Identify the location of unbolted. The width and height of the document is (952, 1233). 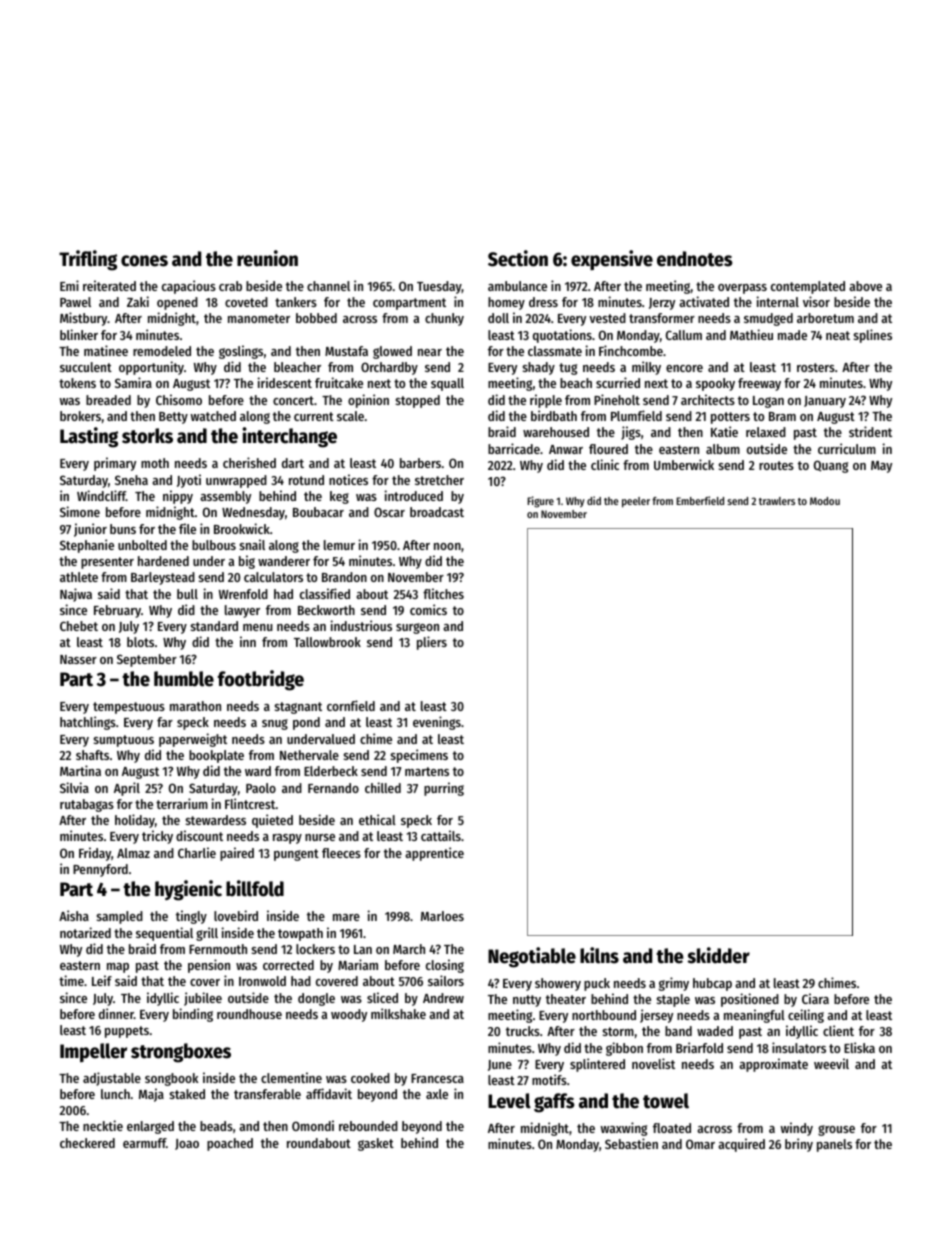
(142, 545).
